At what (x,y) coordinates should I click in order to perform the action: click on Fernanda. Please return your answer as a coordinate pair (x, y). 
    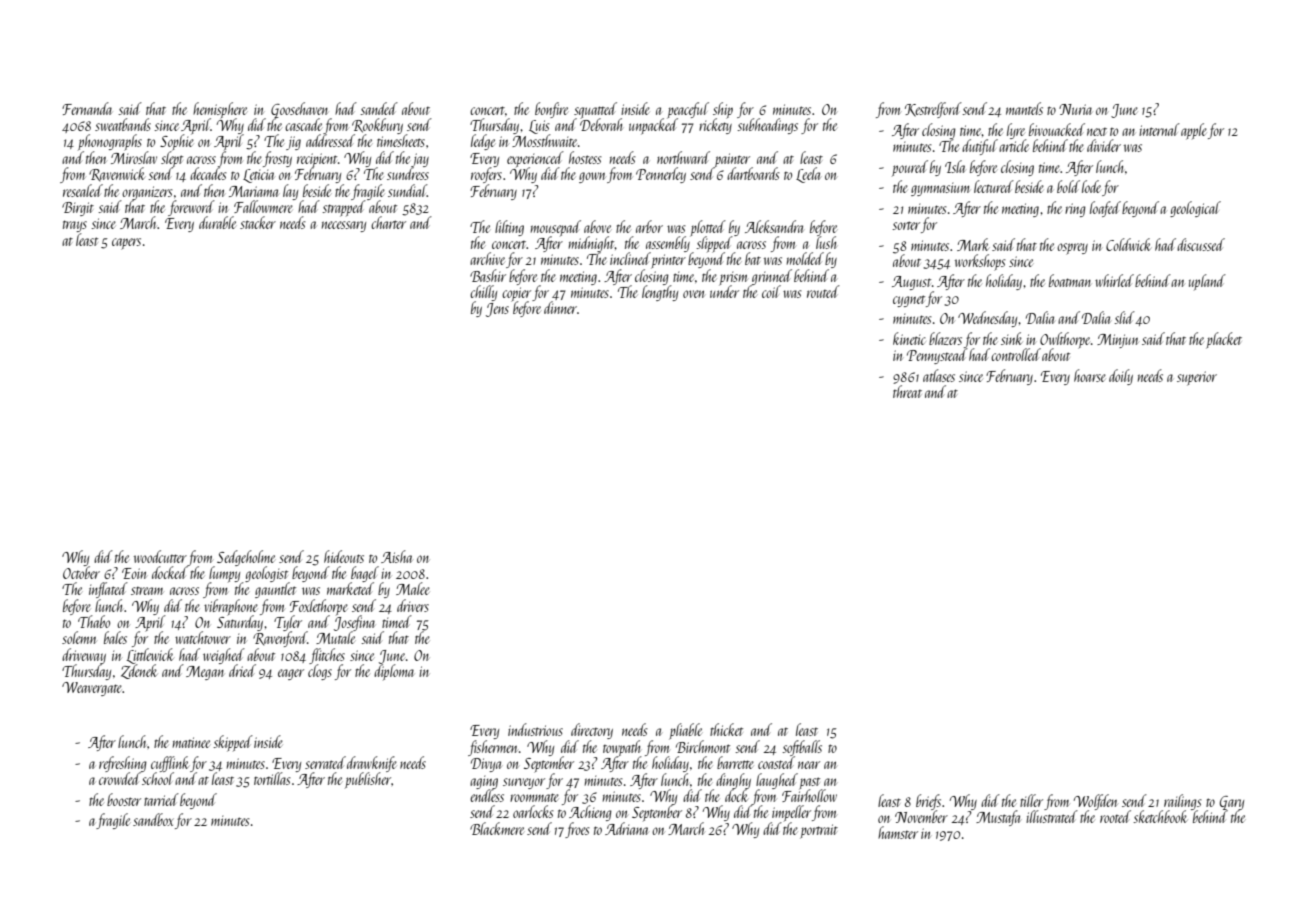
    Looking at the image, I should click on (87, 108).
